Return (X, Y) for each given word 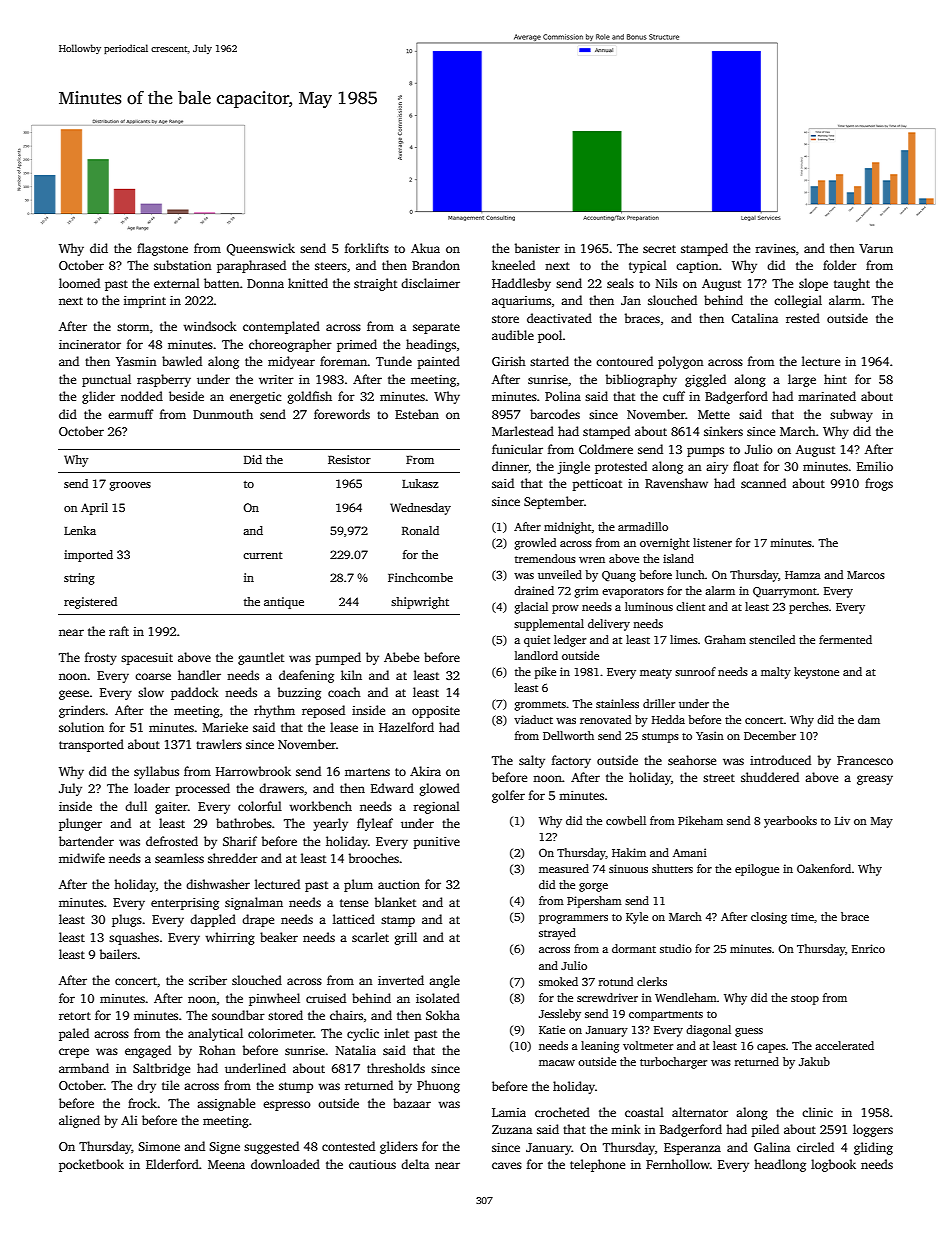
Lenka (80, 530)
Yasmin (136, 361)
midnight (568, 528)
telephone (597, 1165)
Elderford (172, 1164)
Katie (552, 1029)
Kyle (637, 918)
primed (357, 345)
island (678, 558)
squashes (134, 938)
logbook (833, 1165)
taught (852, 284)
